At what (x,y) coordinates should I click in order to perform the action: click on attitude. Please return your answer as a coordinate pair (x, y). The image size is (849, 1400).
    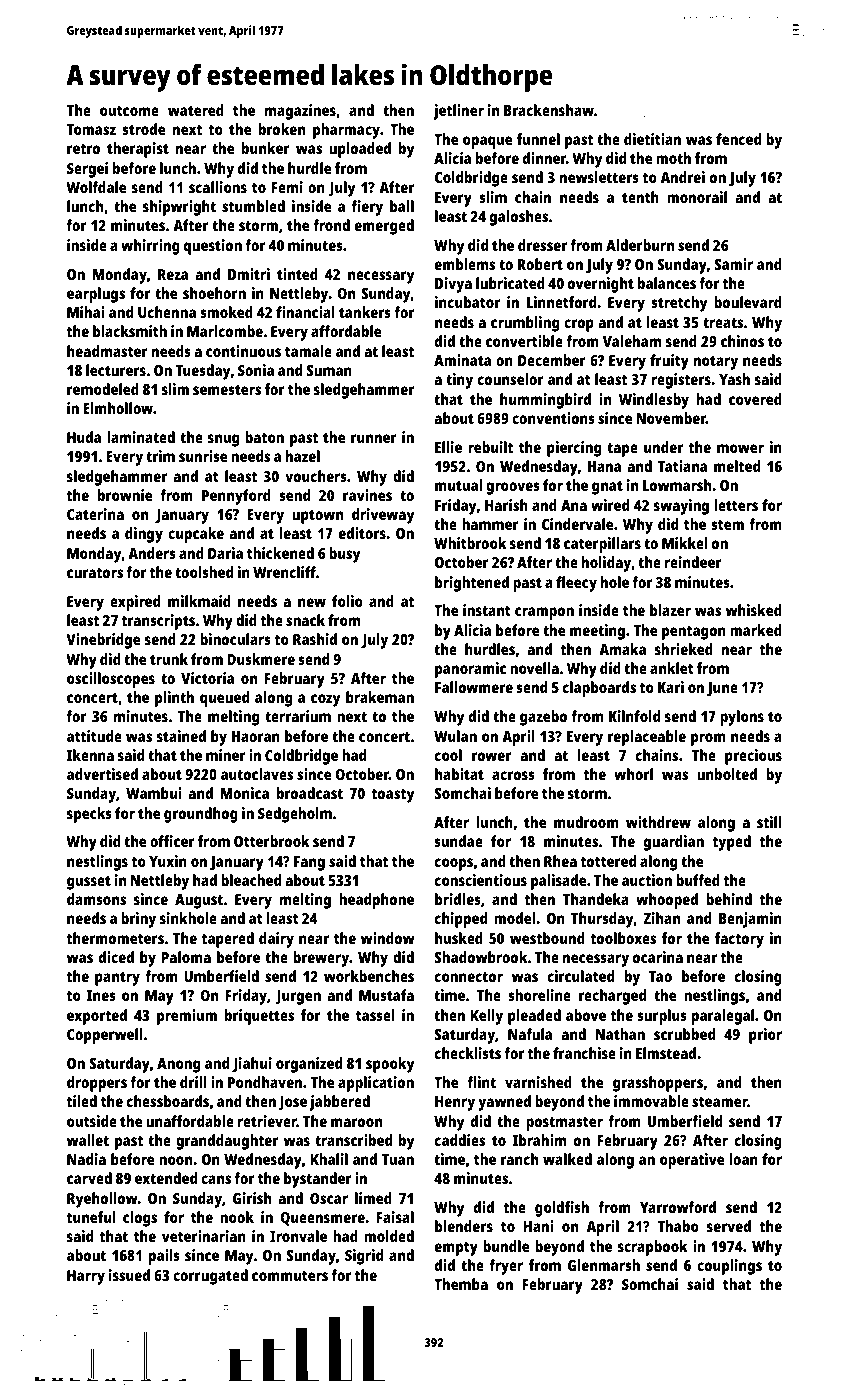
    Looking at the image, I should click on (94, 736).
